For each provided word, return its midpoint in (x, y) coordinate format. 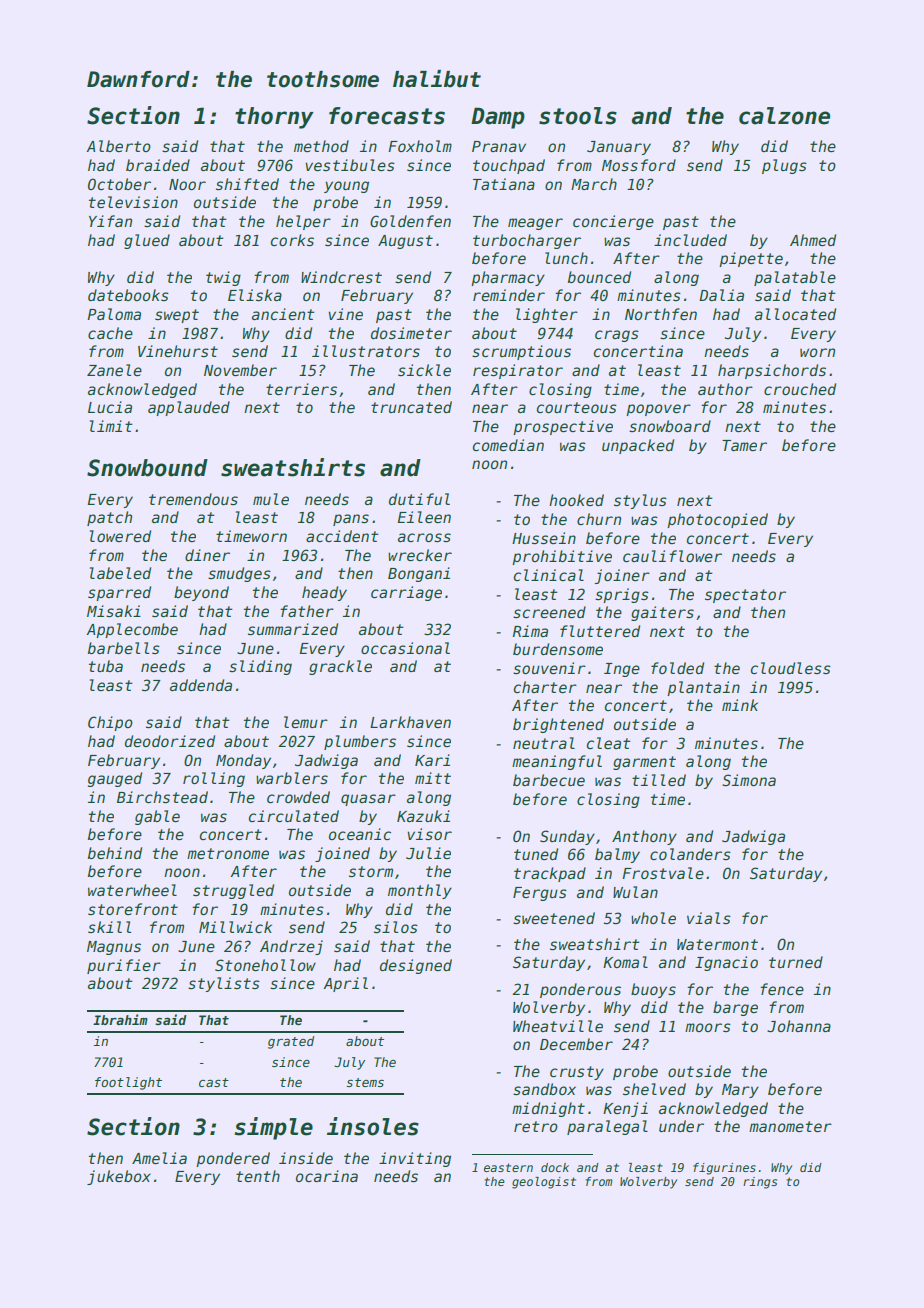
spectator (745, 596)
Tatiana (504, 184)
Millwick (235, 927)
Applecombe (132, 630)
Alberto (118, 146)
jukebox (119, 1177)
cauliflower (672, 556)
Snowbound (147, 468)
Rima (530, 631)
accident (342, 536)
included (690, 240)
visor (429, 834)
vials (709, 918)
